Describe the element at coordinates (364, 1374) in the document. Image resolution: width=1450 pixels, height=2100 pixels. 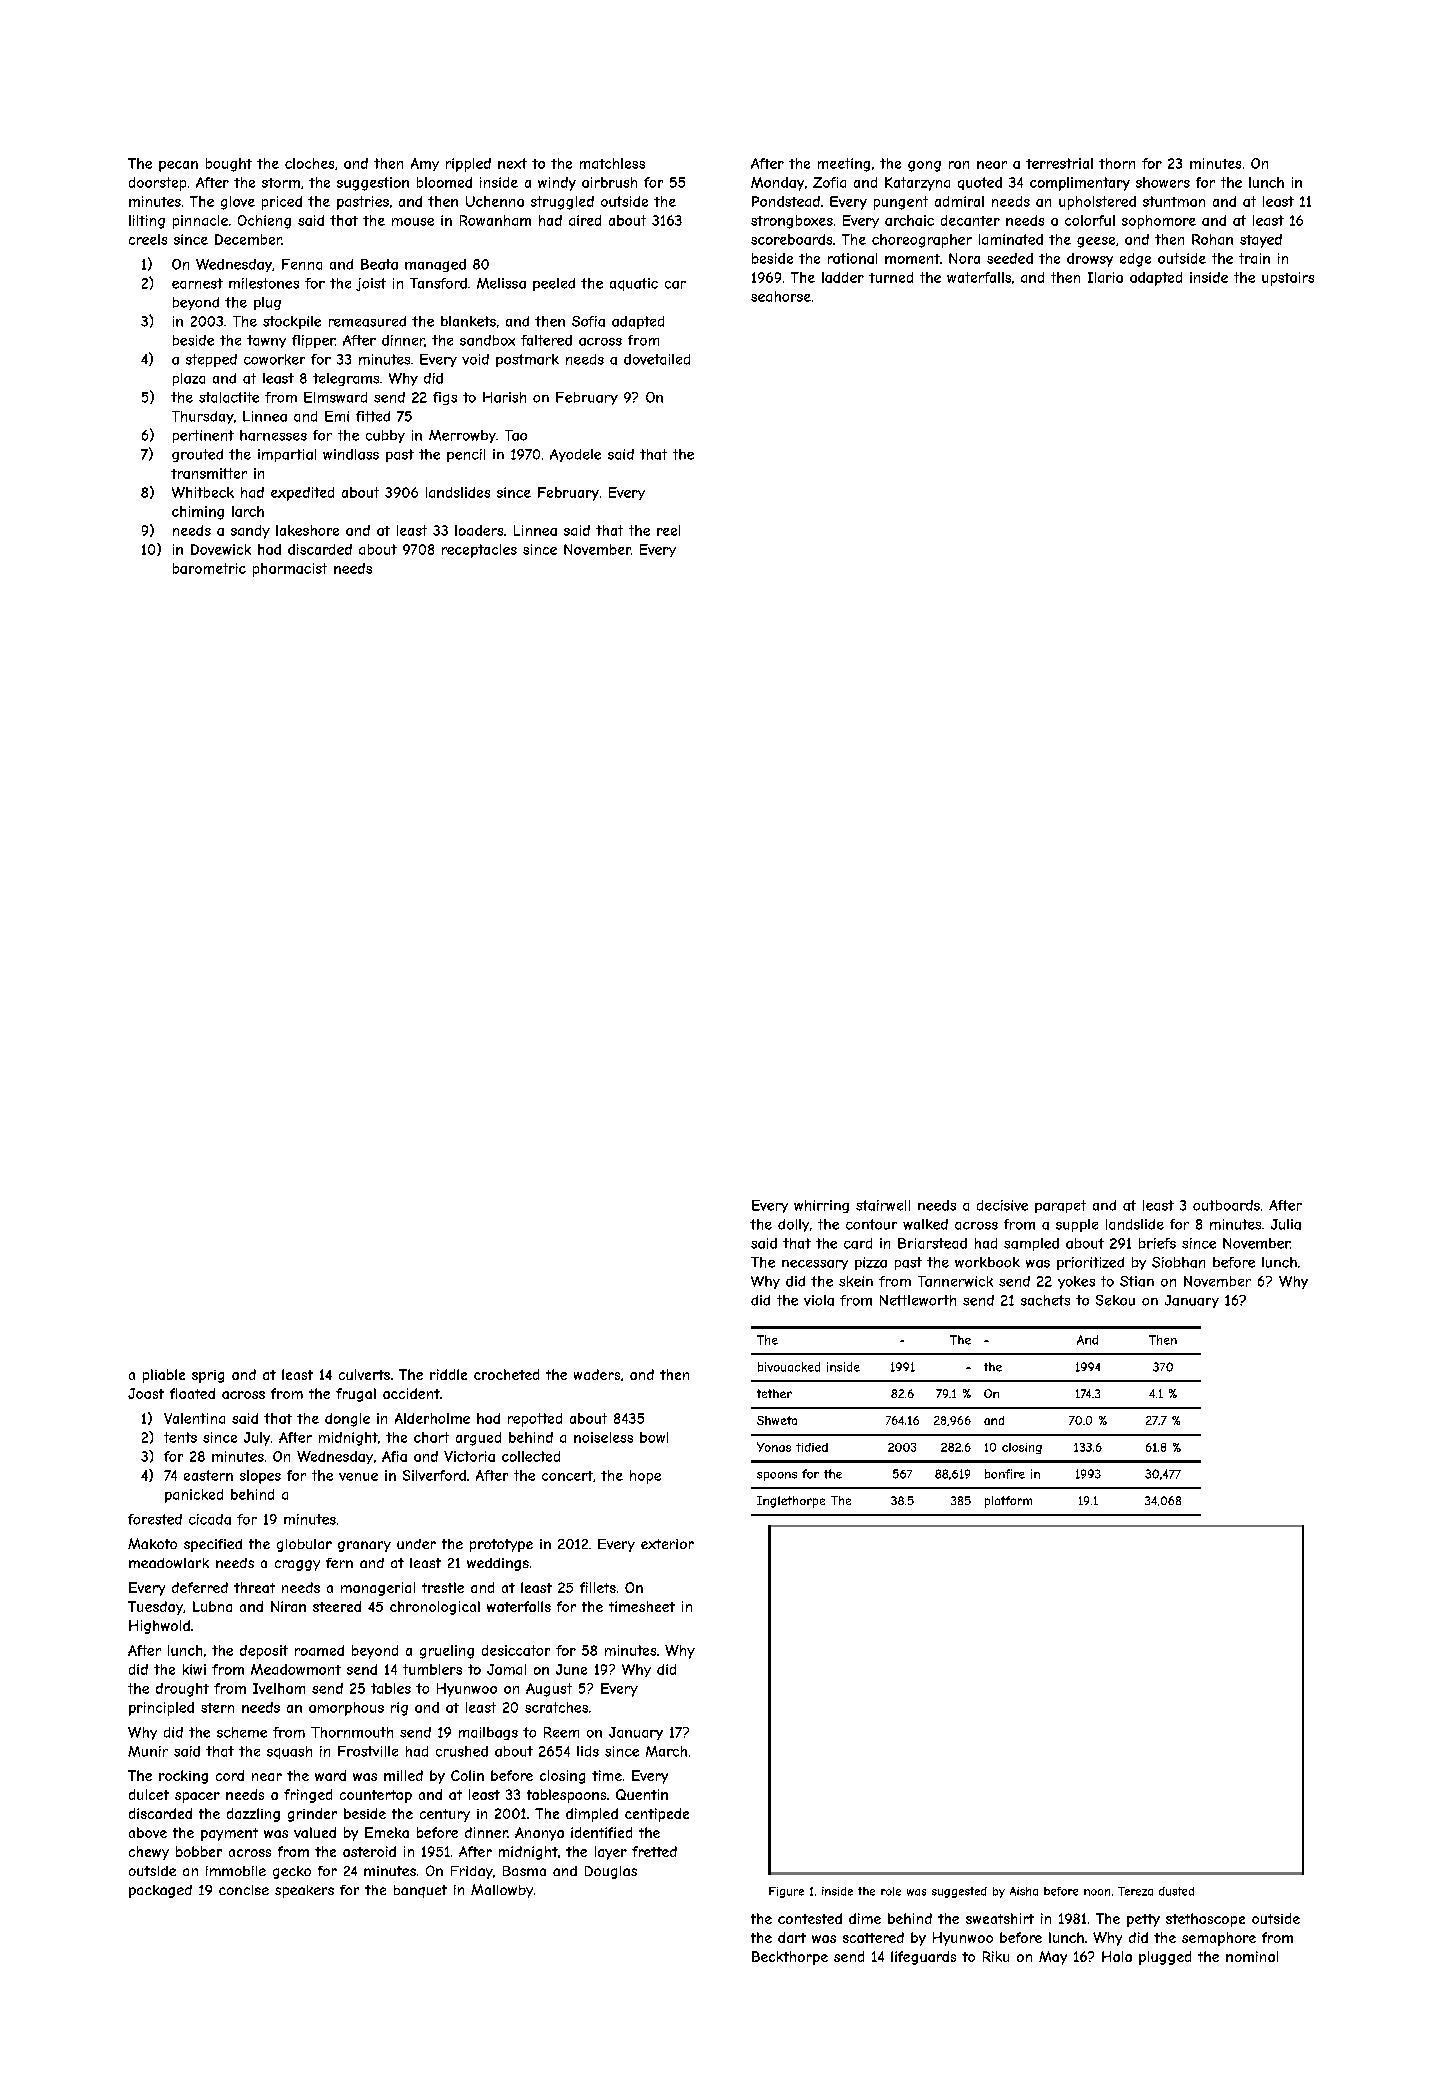
I see `culverts` at that location.
